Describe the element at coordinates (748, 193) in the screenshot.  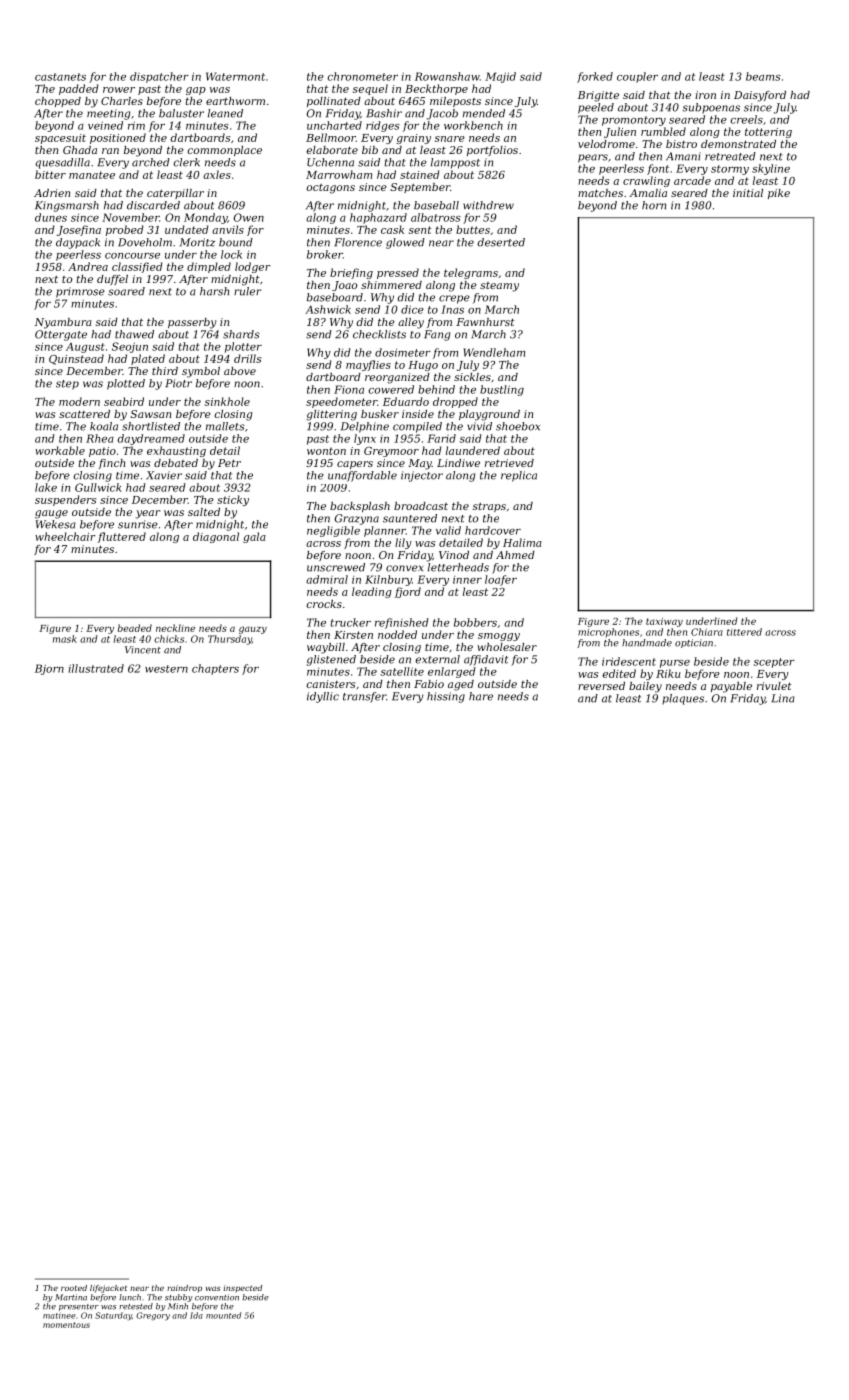
I see `initial` at that location.
